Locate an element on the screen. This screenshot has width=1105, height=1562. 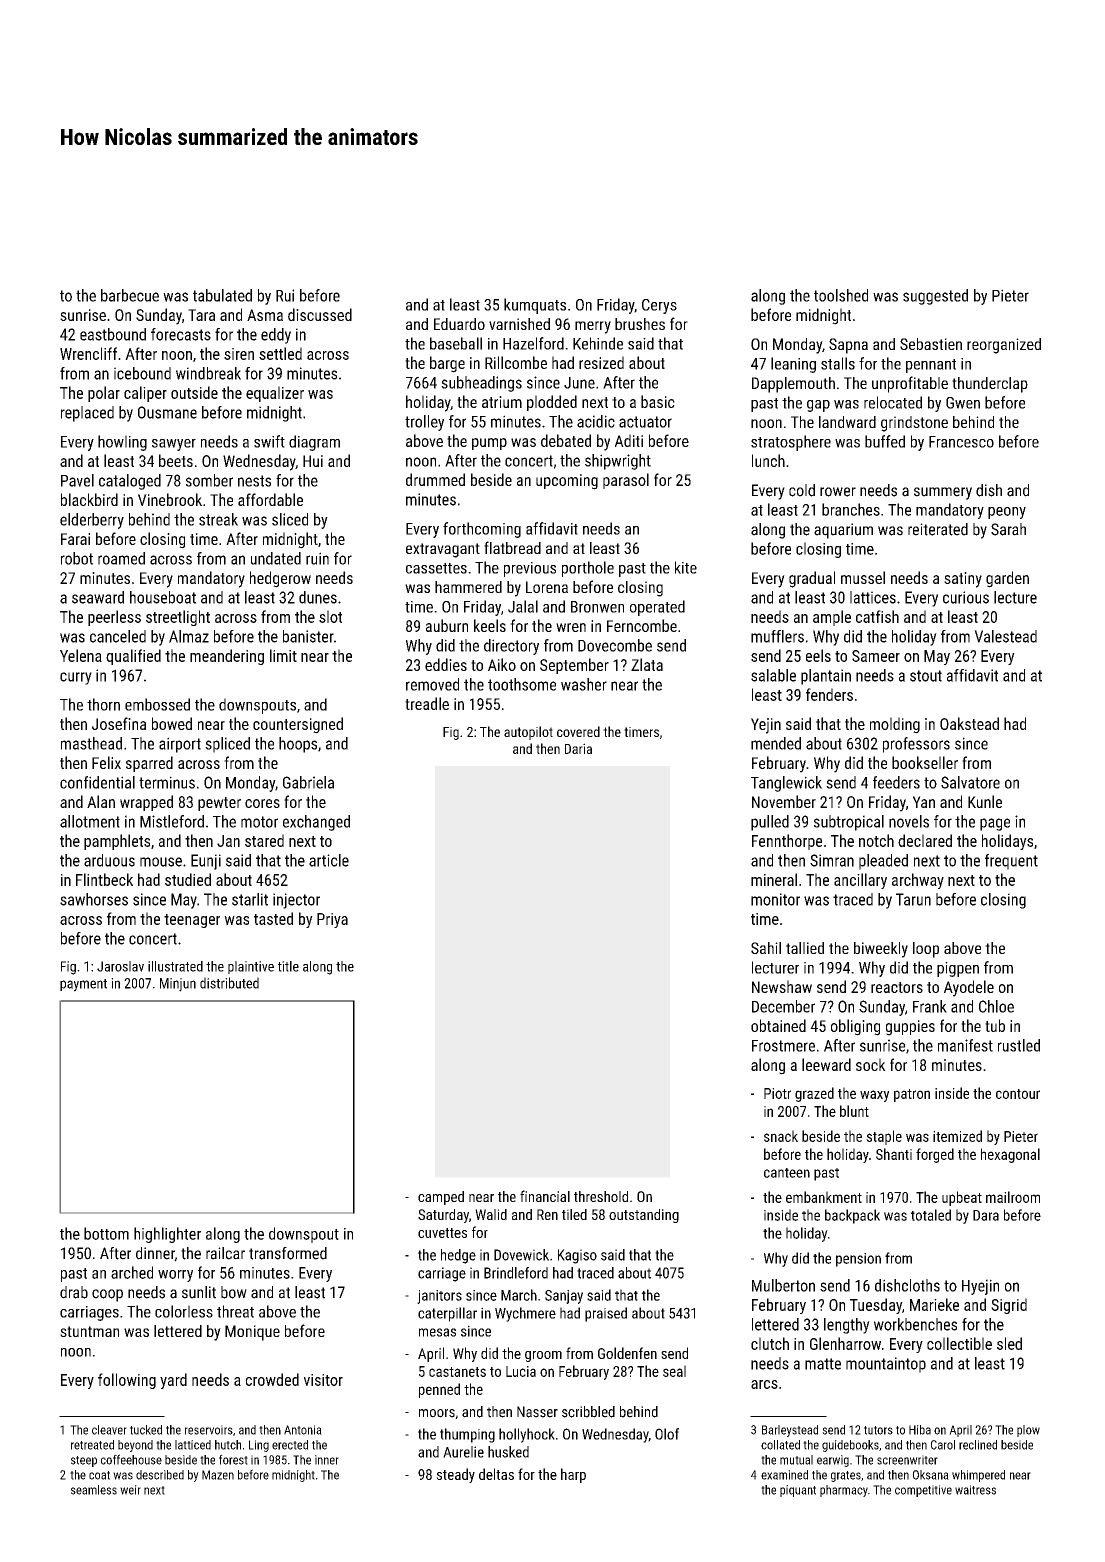
camped is located at coordinates (441, 1198).
